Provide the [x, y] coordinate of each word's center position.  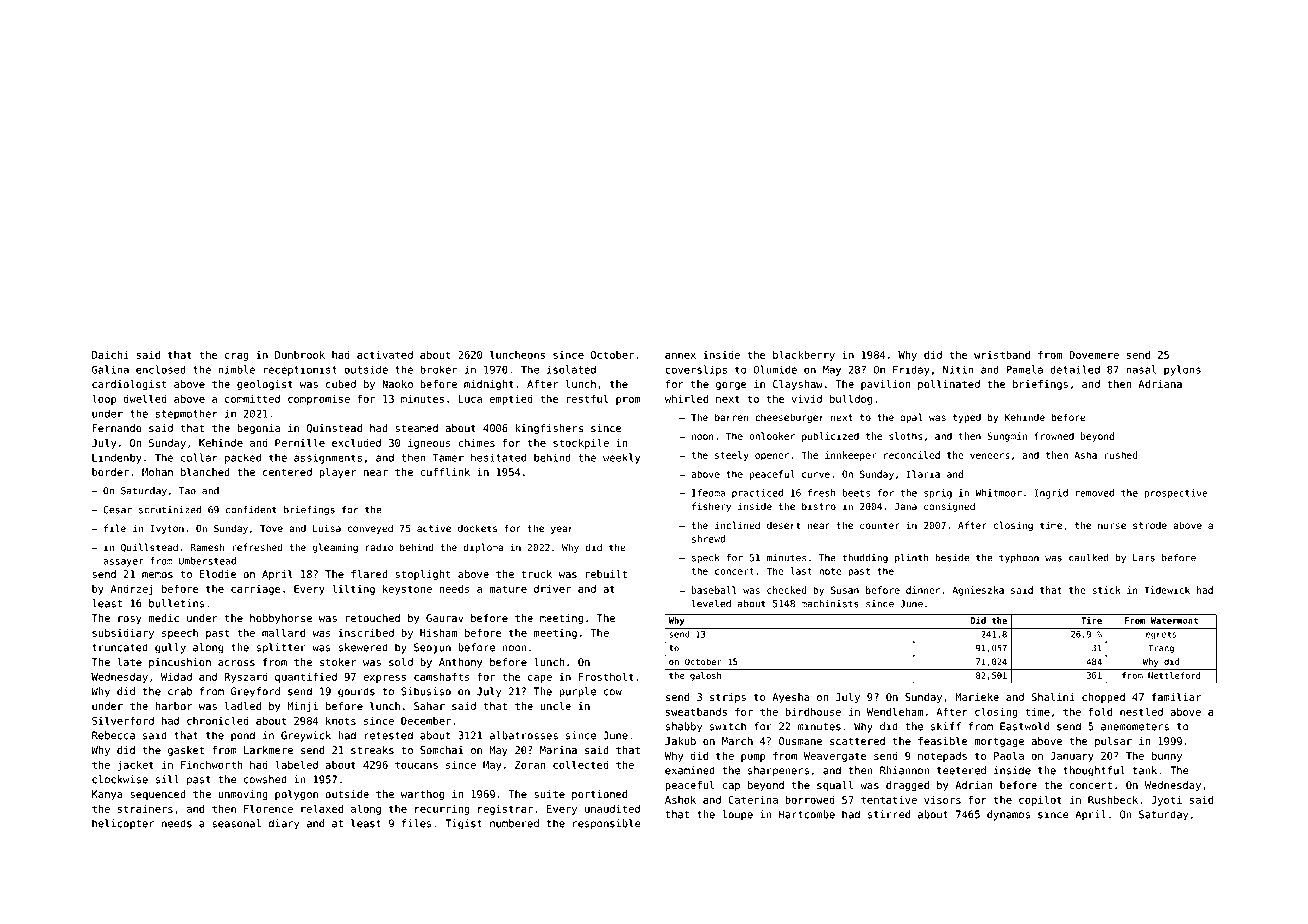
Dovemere [1094, 355]
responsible [607, 824]
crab [180, 691]
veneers [990, 456]
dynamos [1008, 815]
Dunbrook [300, 355]
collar [199, 457]
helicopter [123, 824]
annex [680, 355]
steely [732, 456]
